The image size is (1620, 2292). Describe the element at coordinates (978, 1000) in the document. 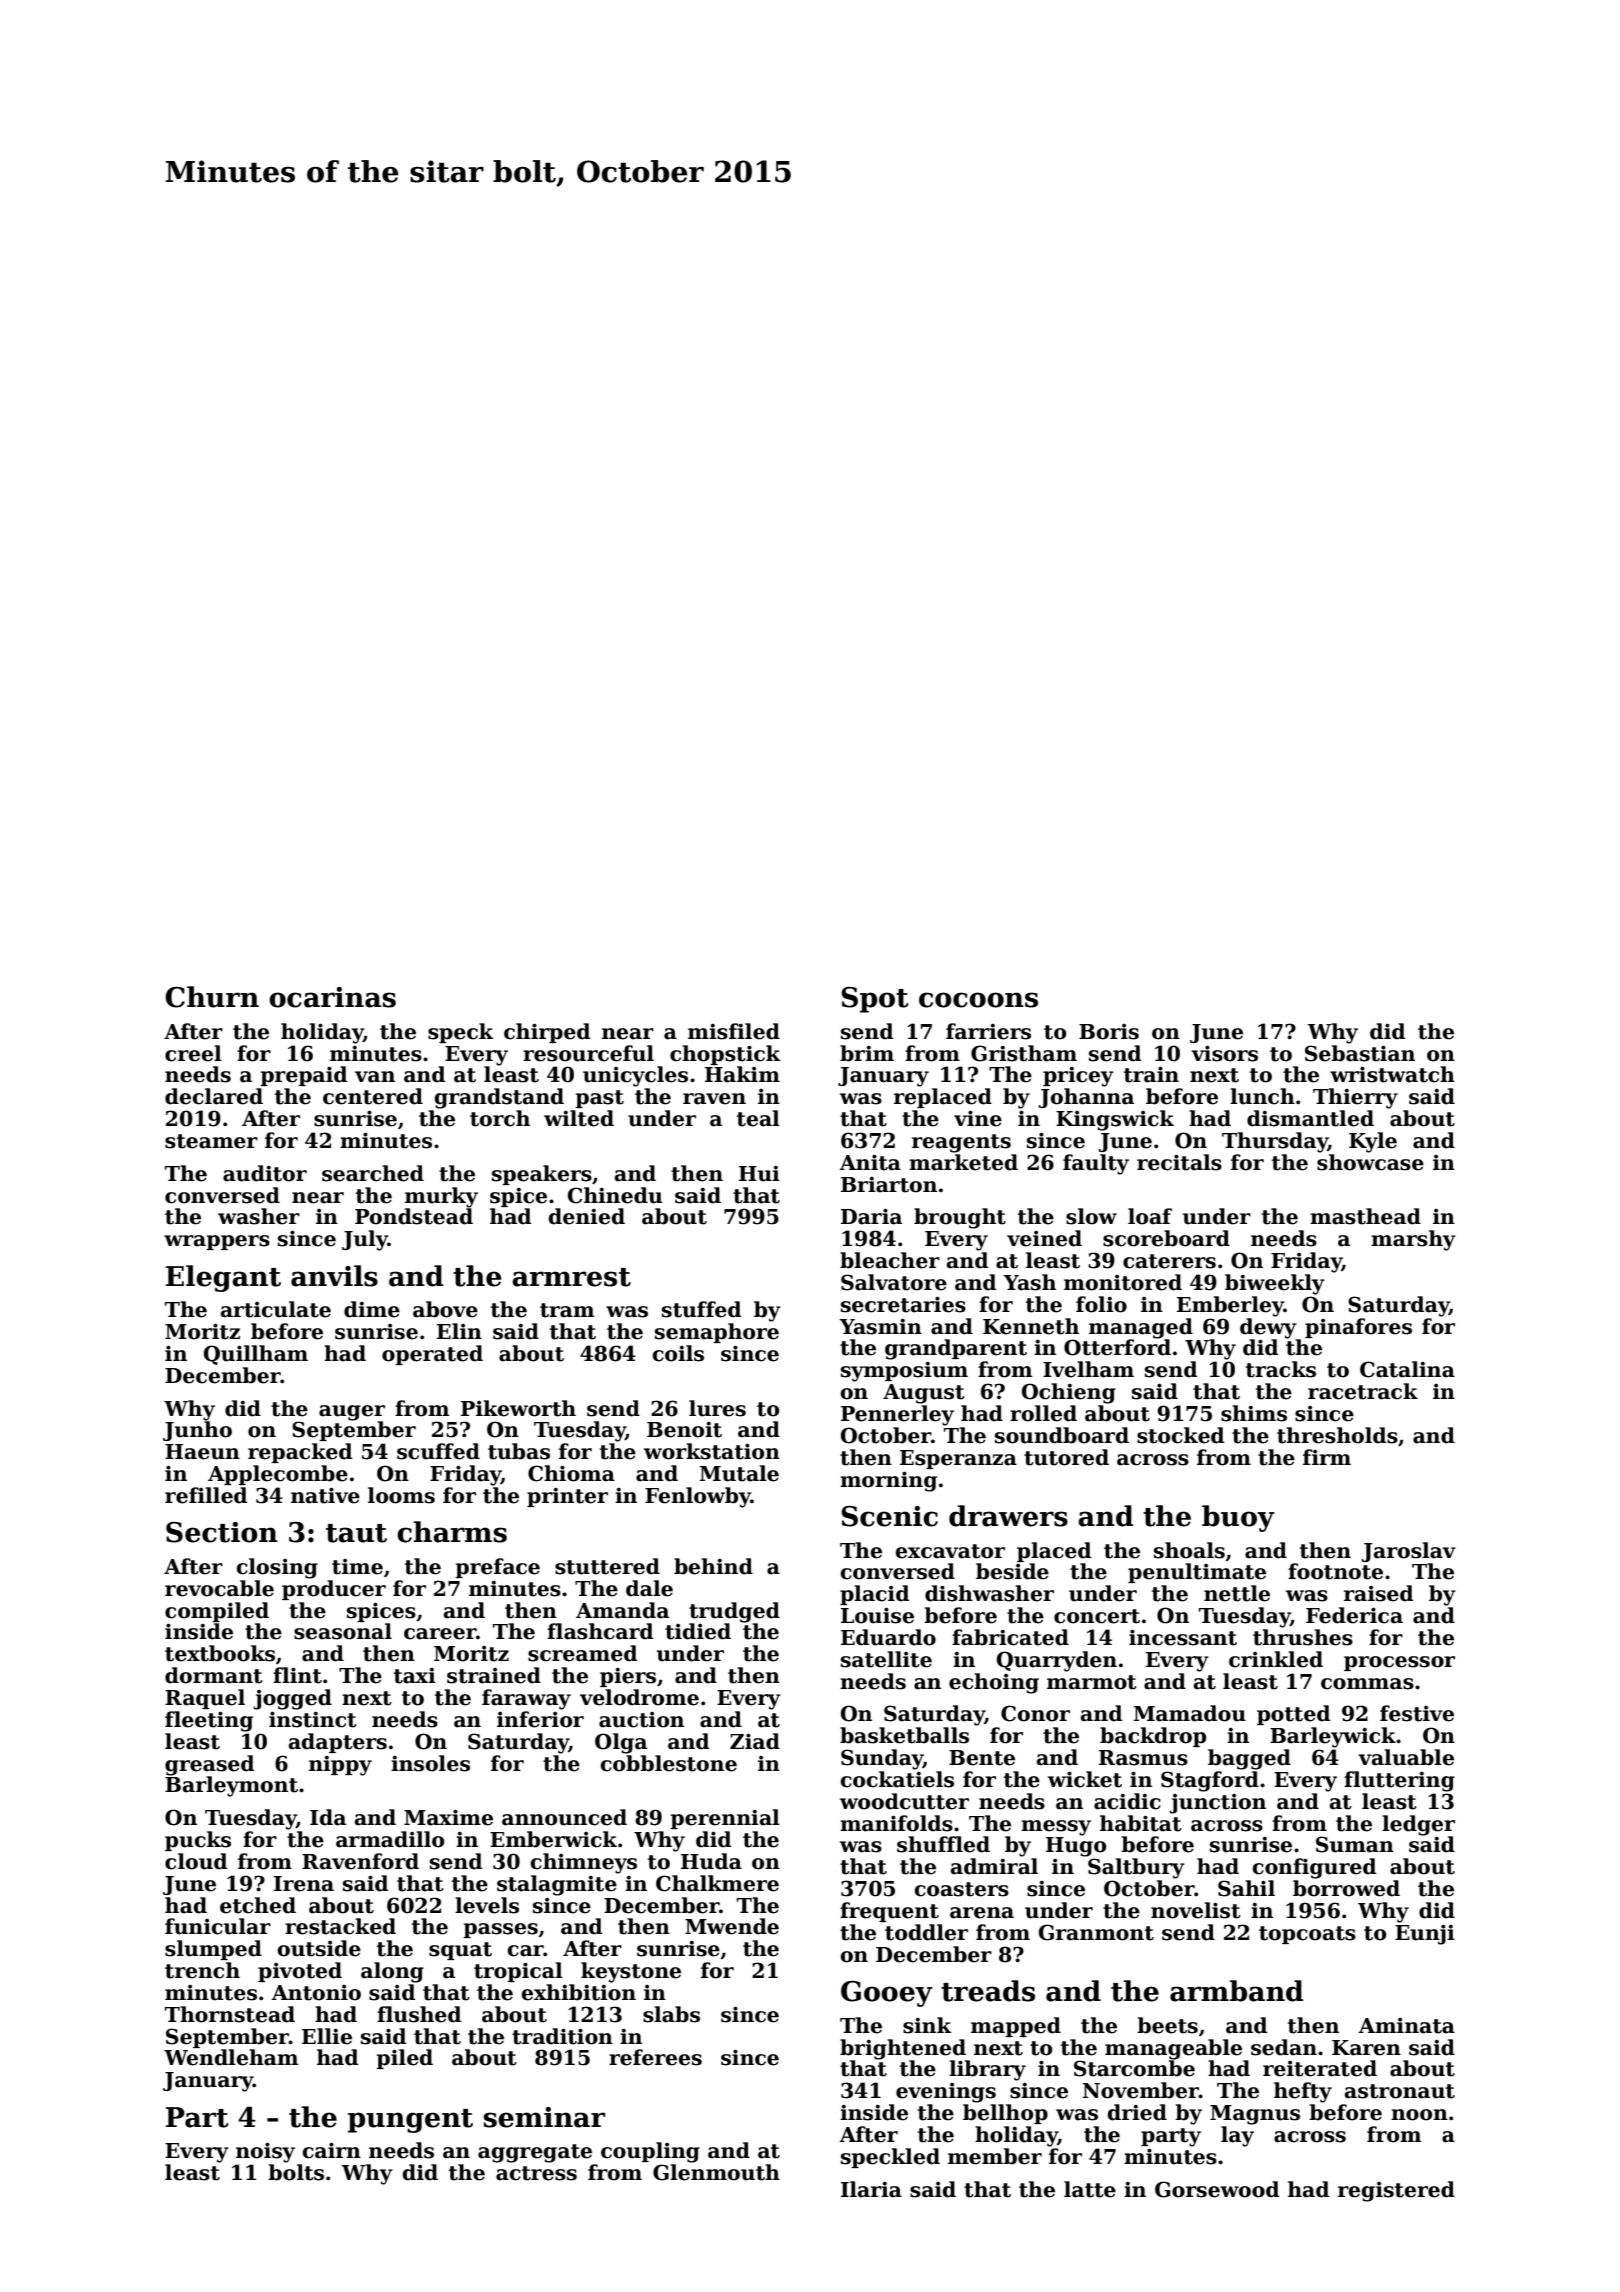

I see `cocoons` at that location.
